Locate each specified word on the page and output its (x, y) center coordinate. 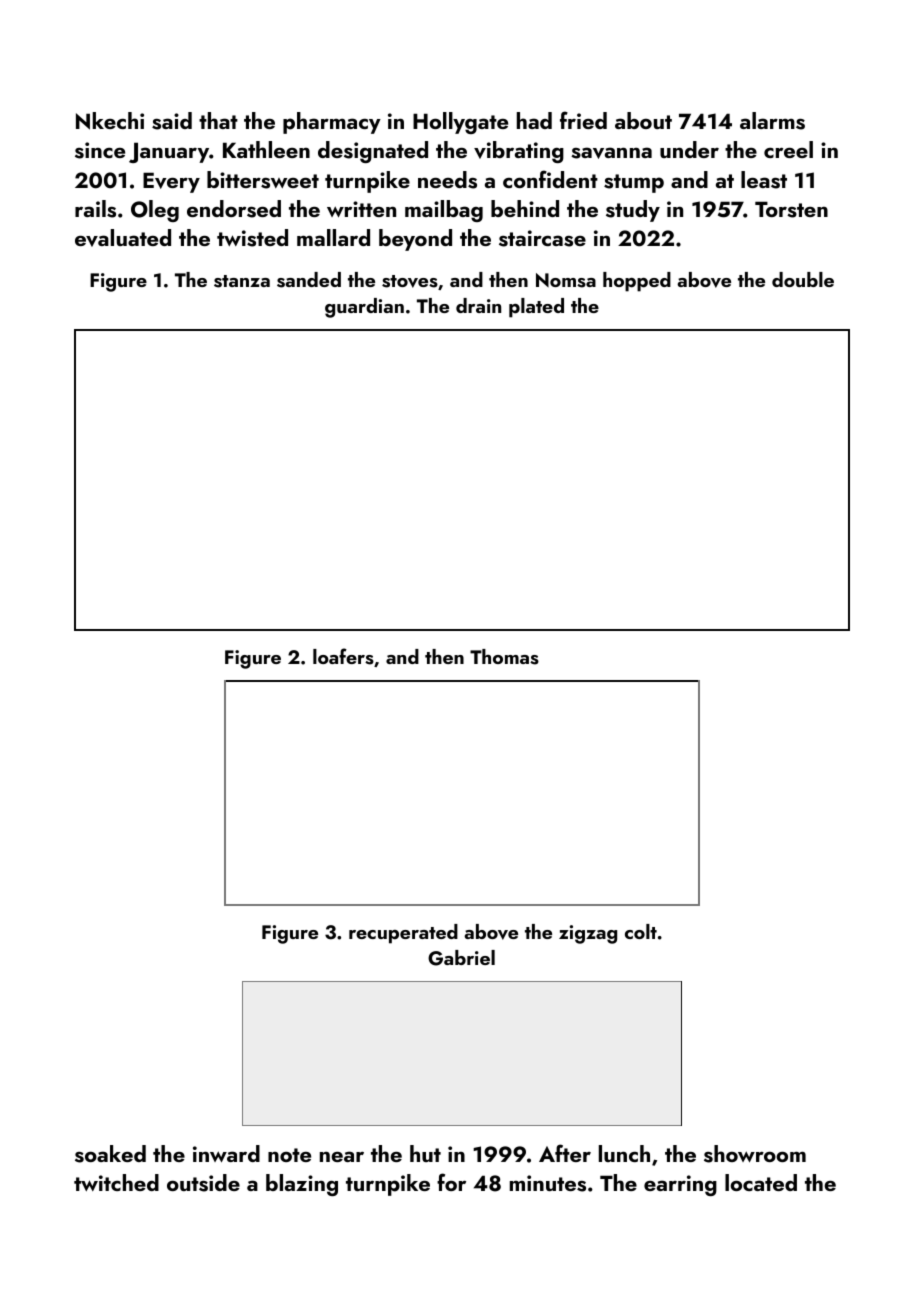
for (451, 1182)
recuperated (403, 934)
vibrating (519, 152)
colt (641, 931)
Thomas (504, 657)
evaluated (123, 238)
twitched (116, 1182)
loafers (343, 656)
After (565, 1153)
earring (680, 1185)
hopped (637, 282)
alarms (772, 121)
